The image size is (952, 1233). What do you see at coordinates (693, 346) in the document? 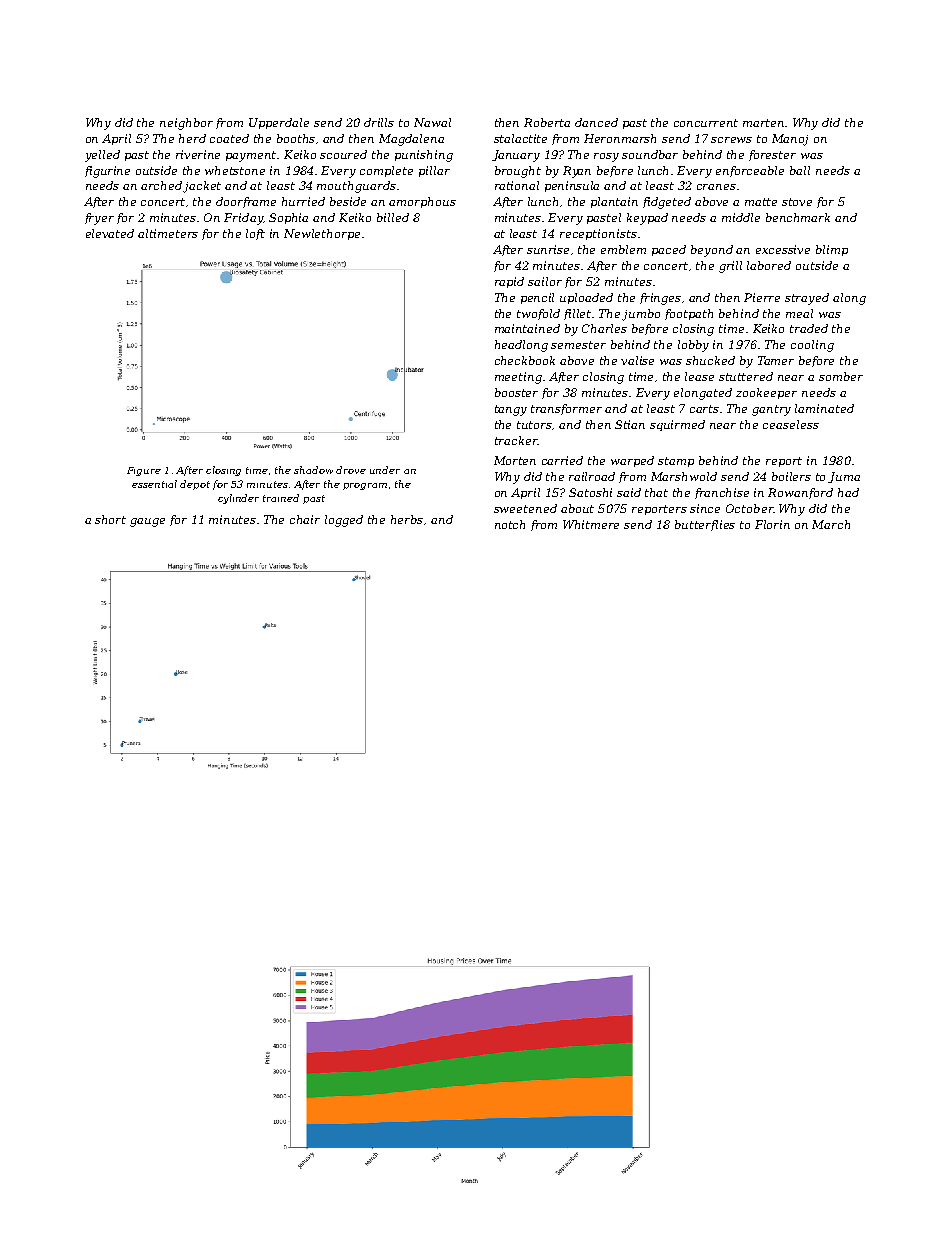
I see `lobby` at bounding box center [693, 346].
